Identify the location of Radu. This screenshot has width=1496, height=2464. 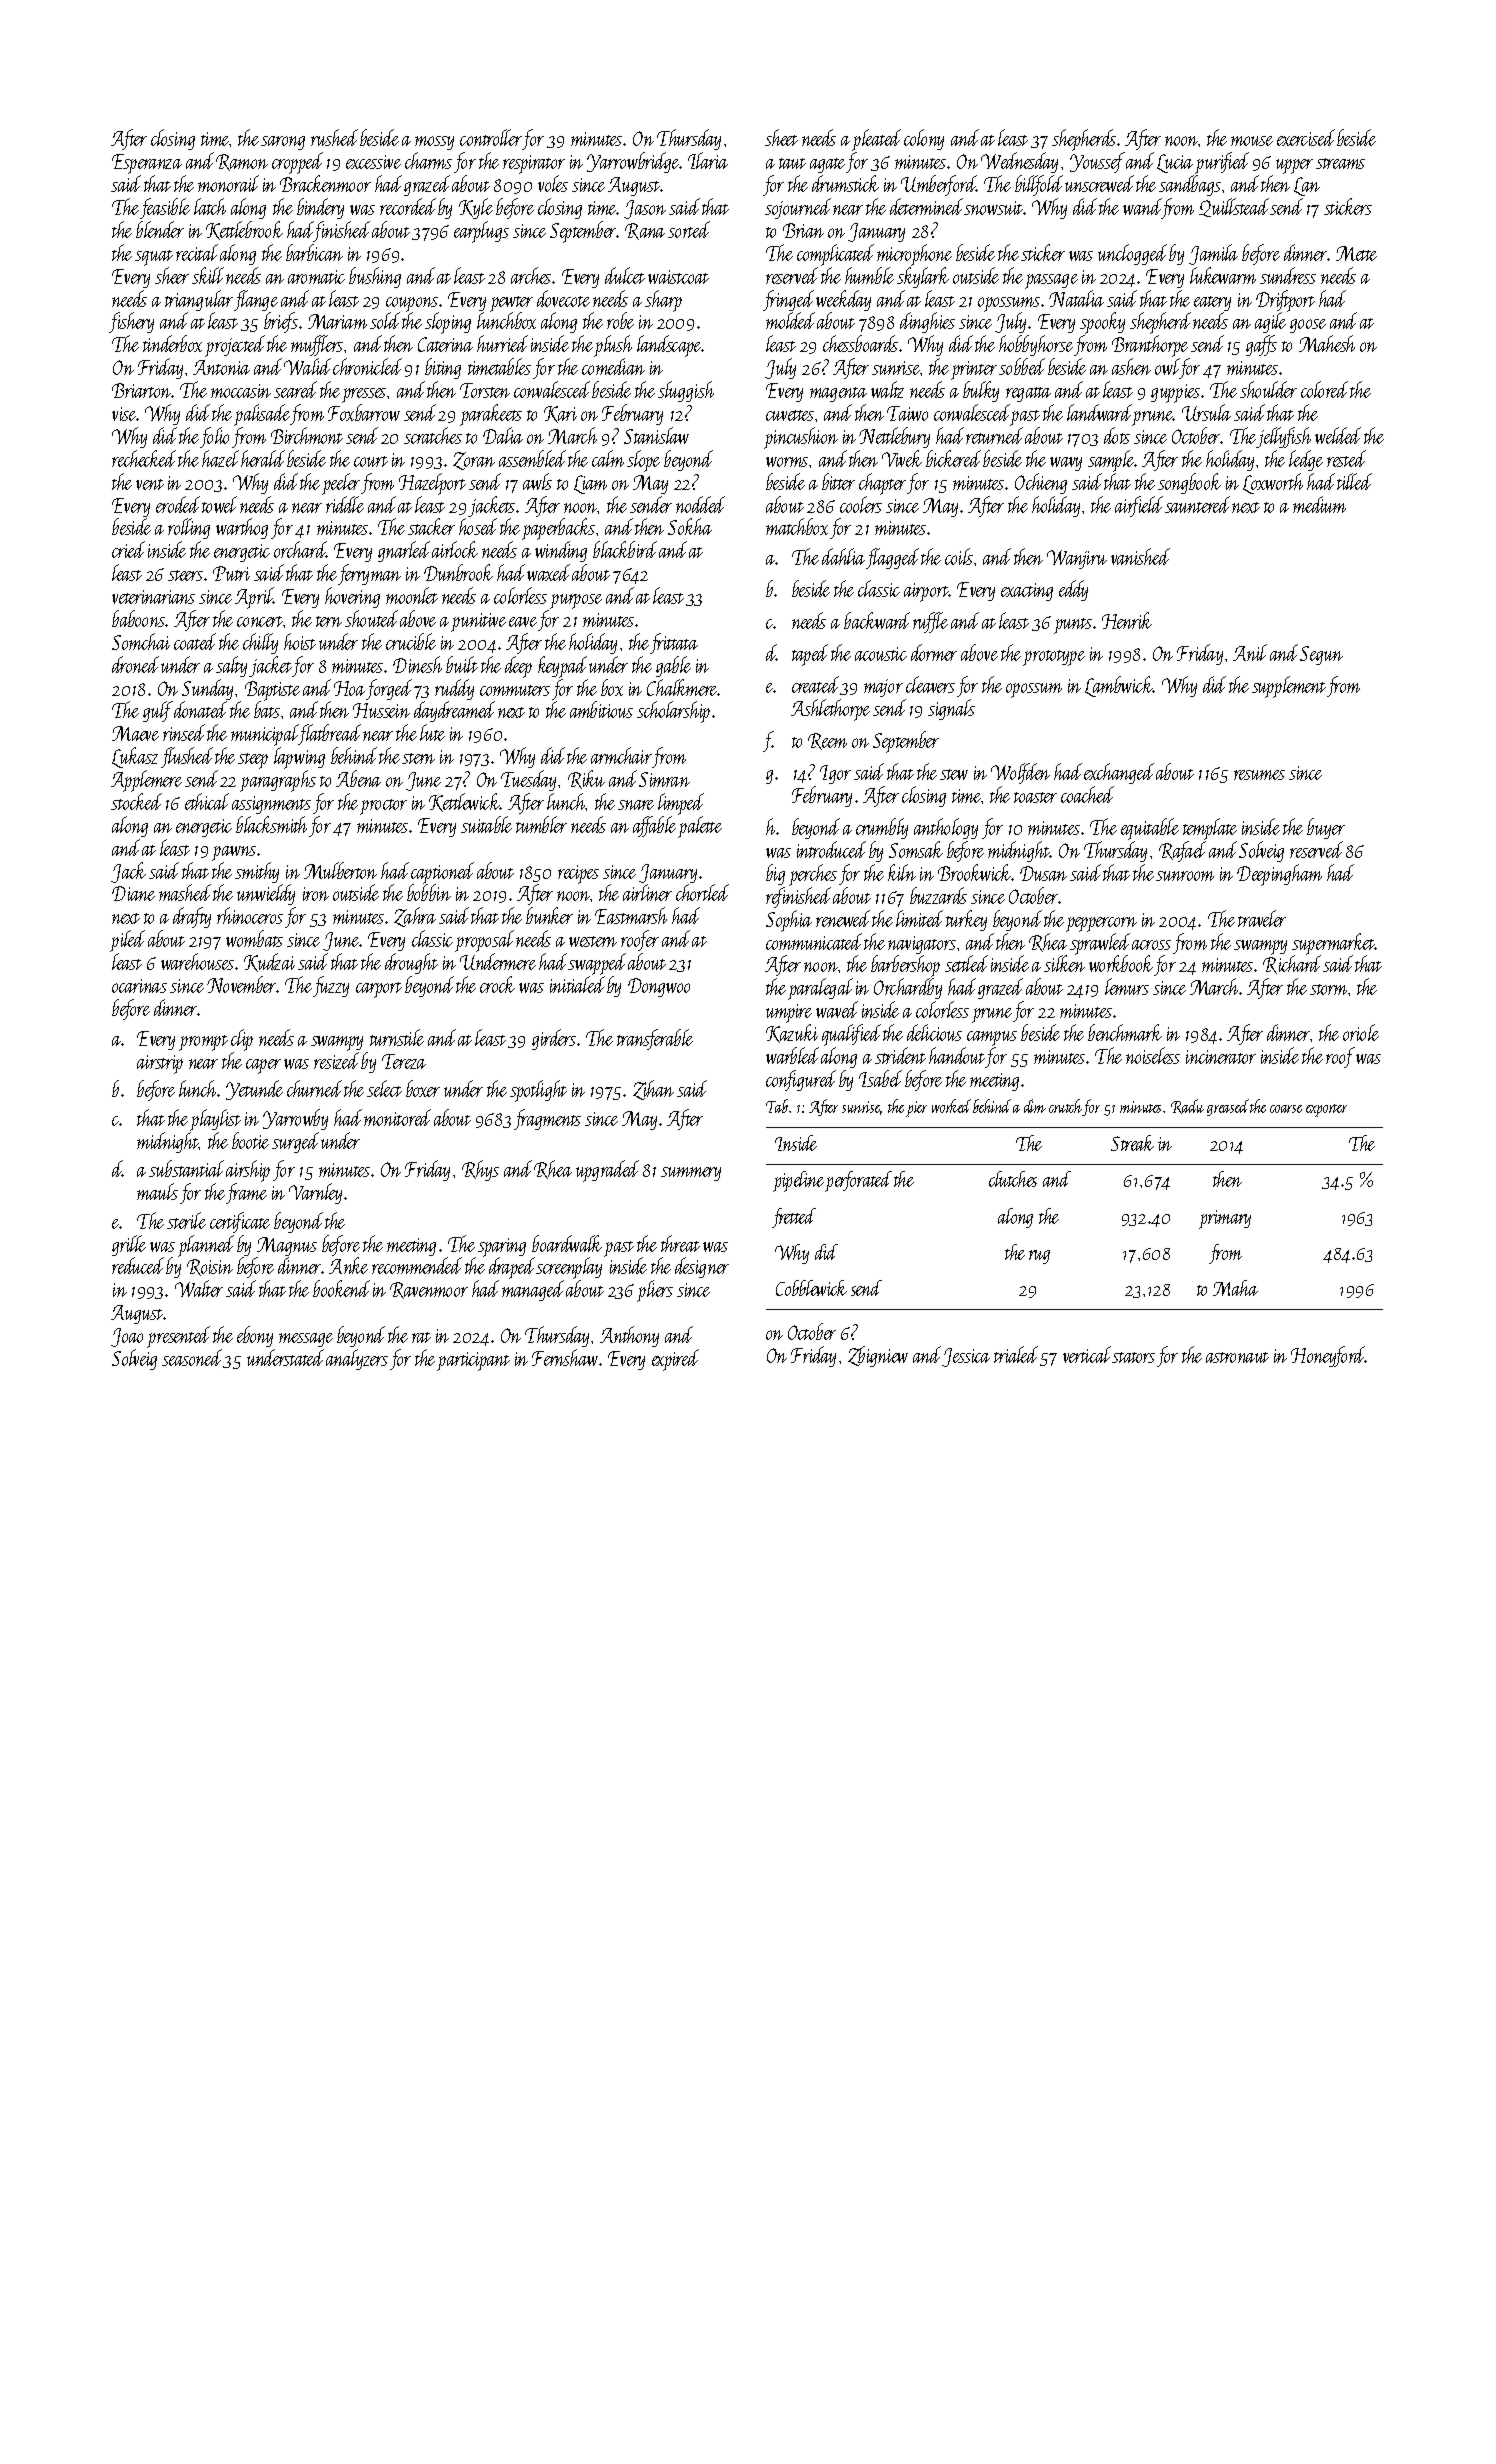
(1187, 1106).
